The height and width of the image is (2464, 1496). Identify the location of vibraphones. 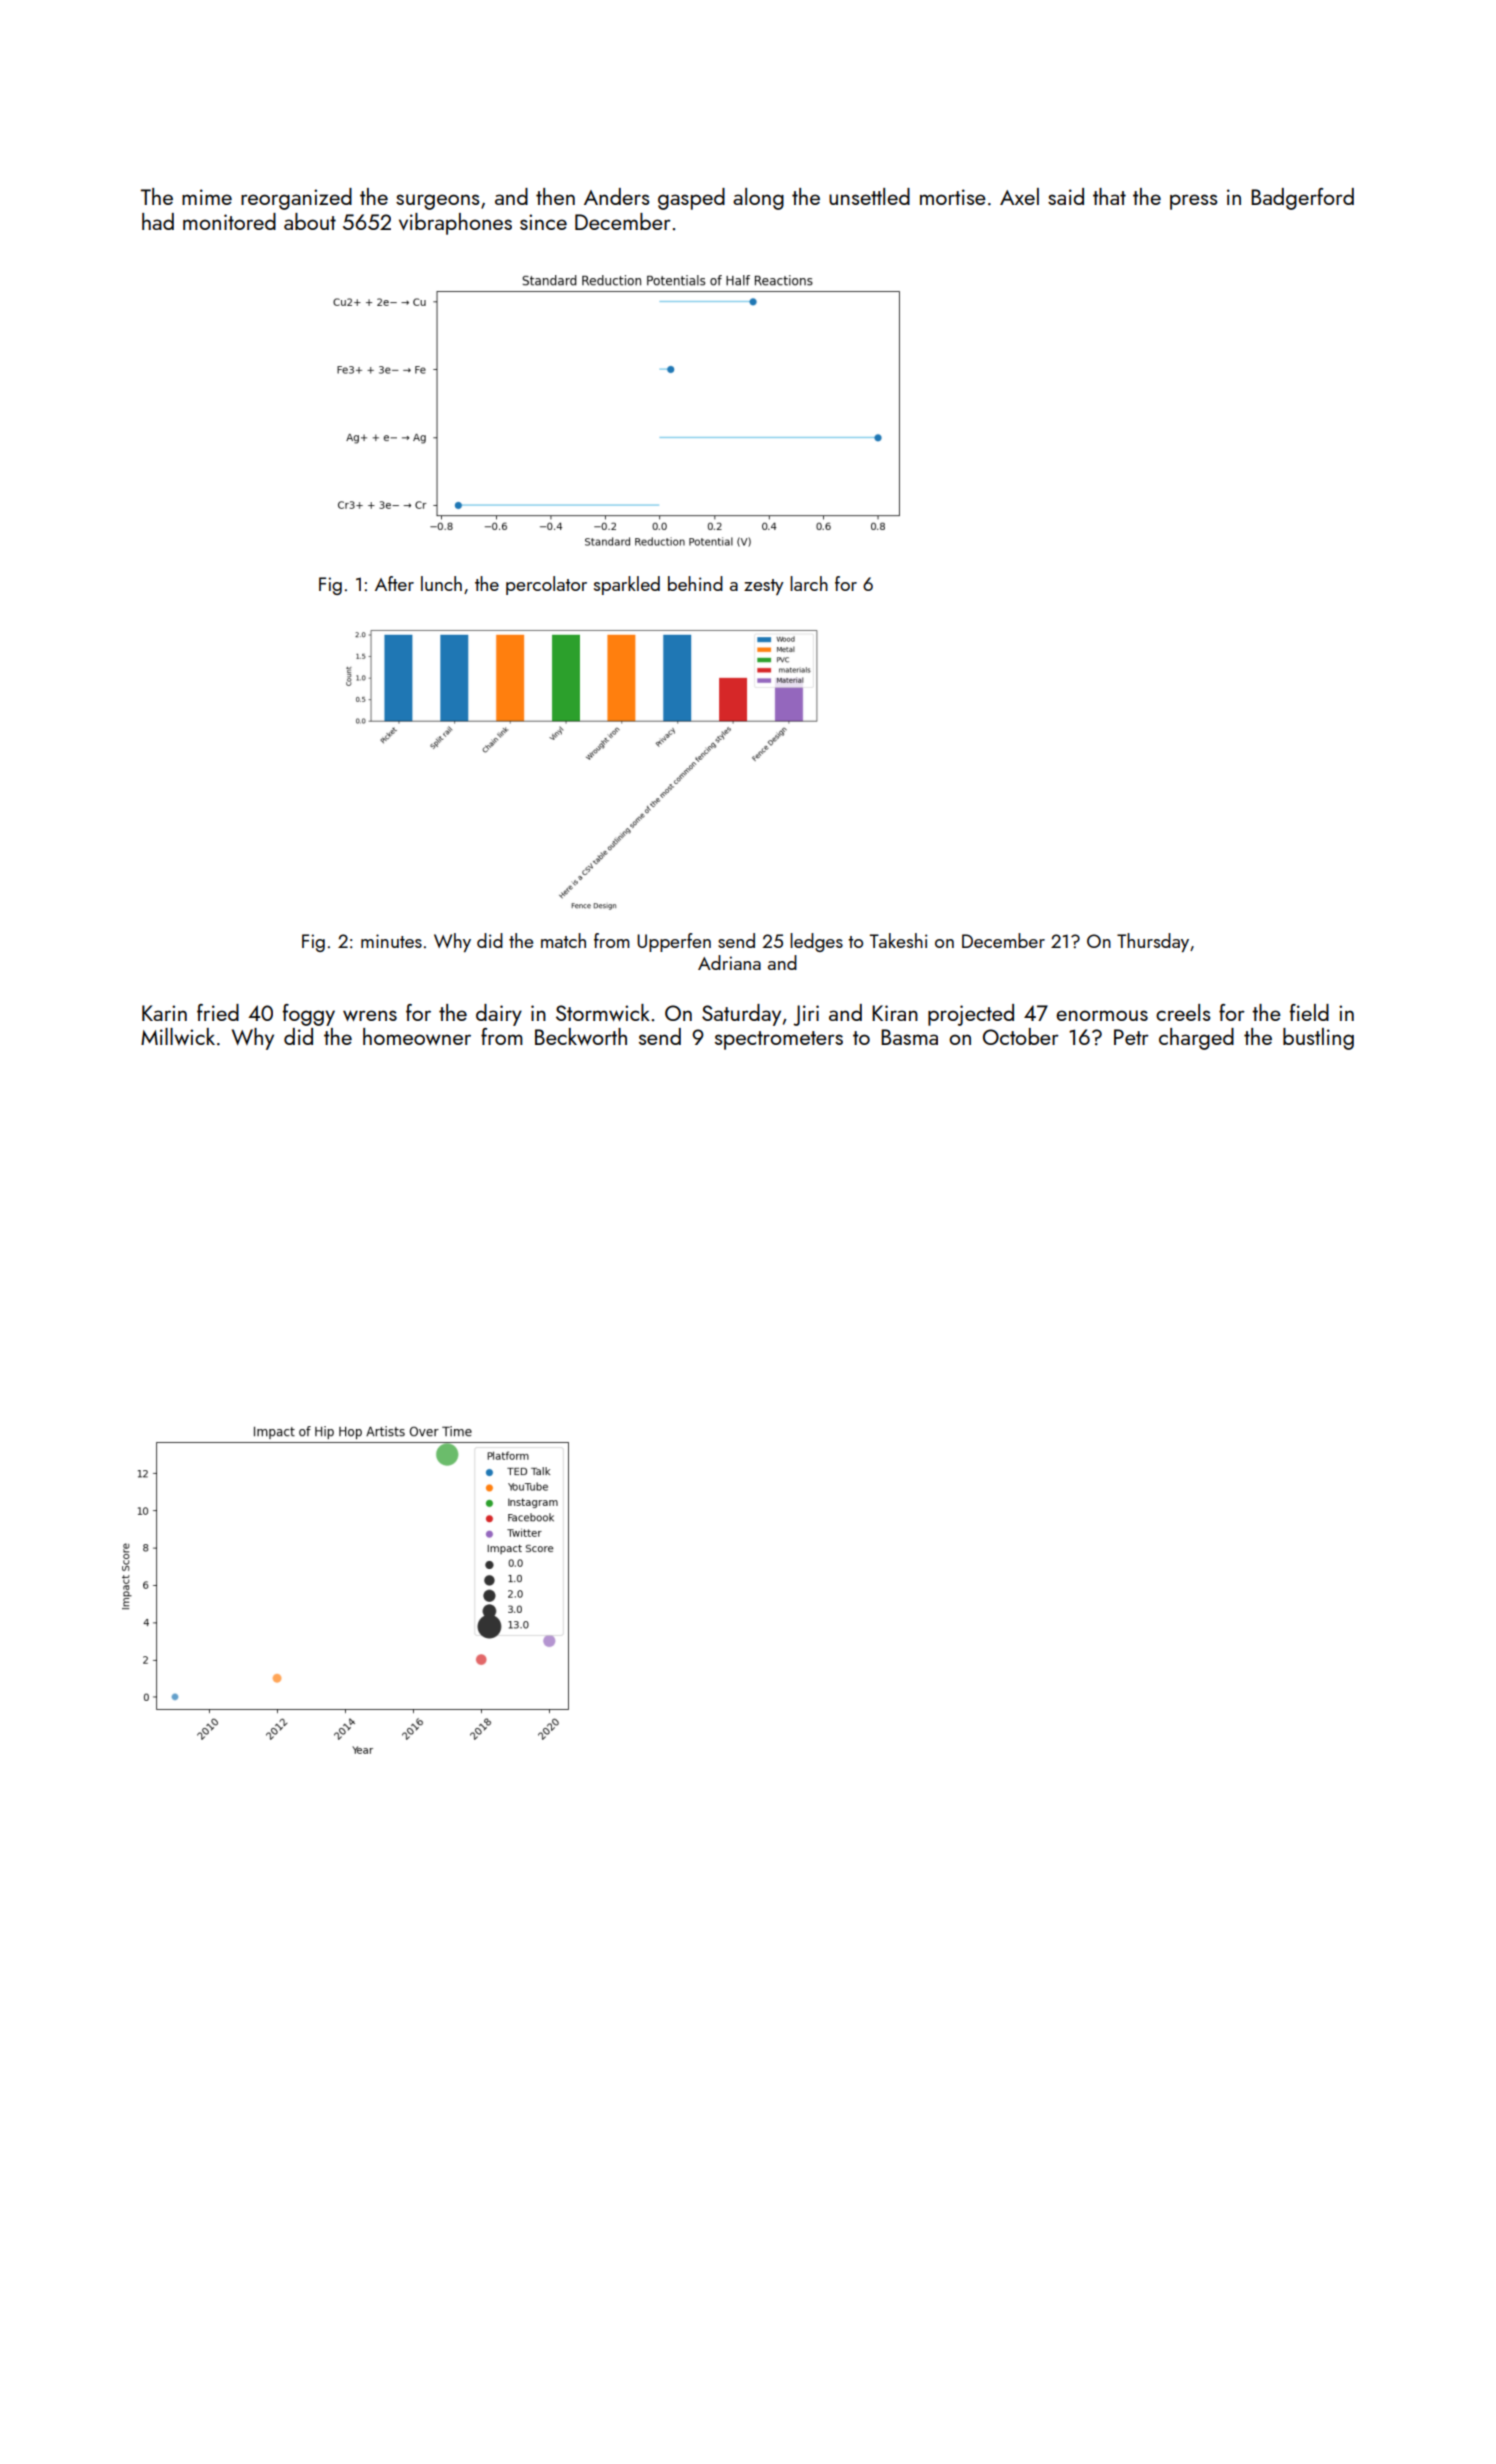
(455, 224).
